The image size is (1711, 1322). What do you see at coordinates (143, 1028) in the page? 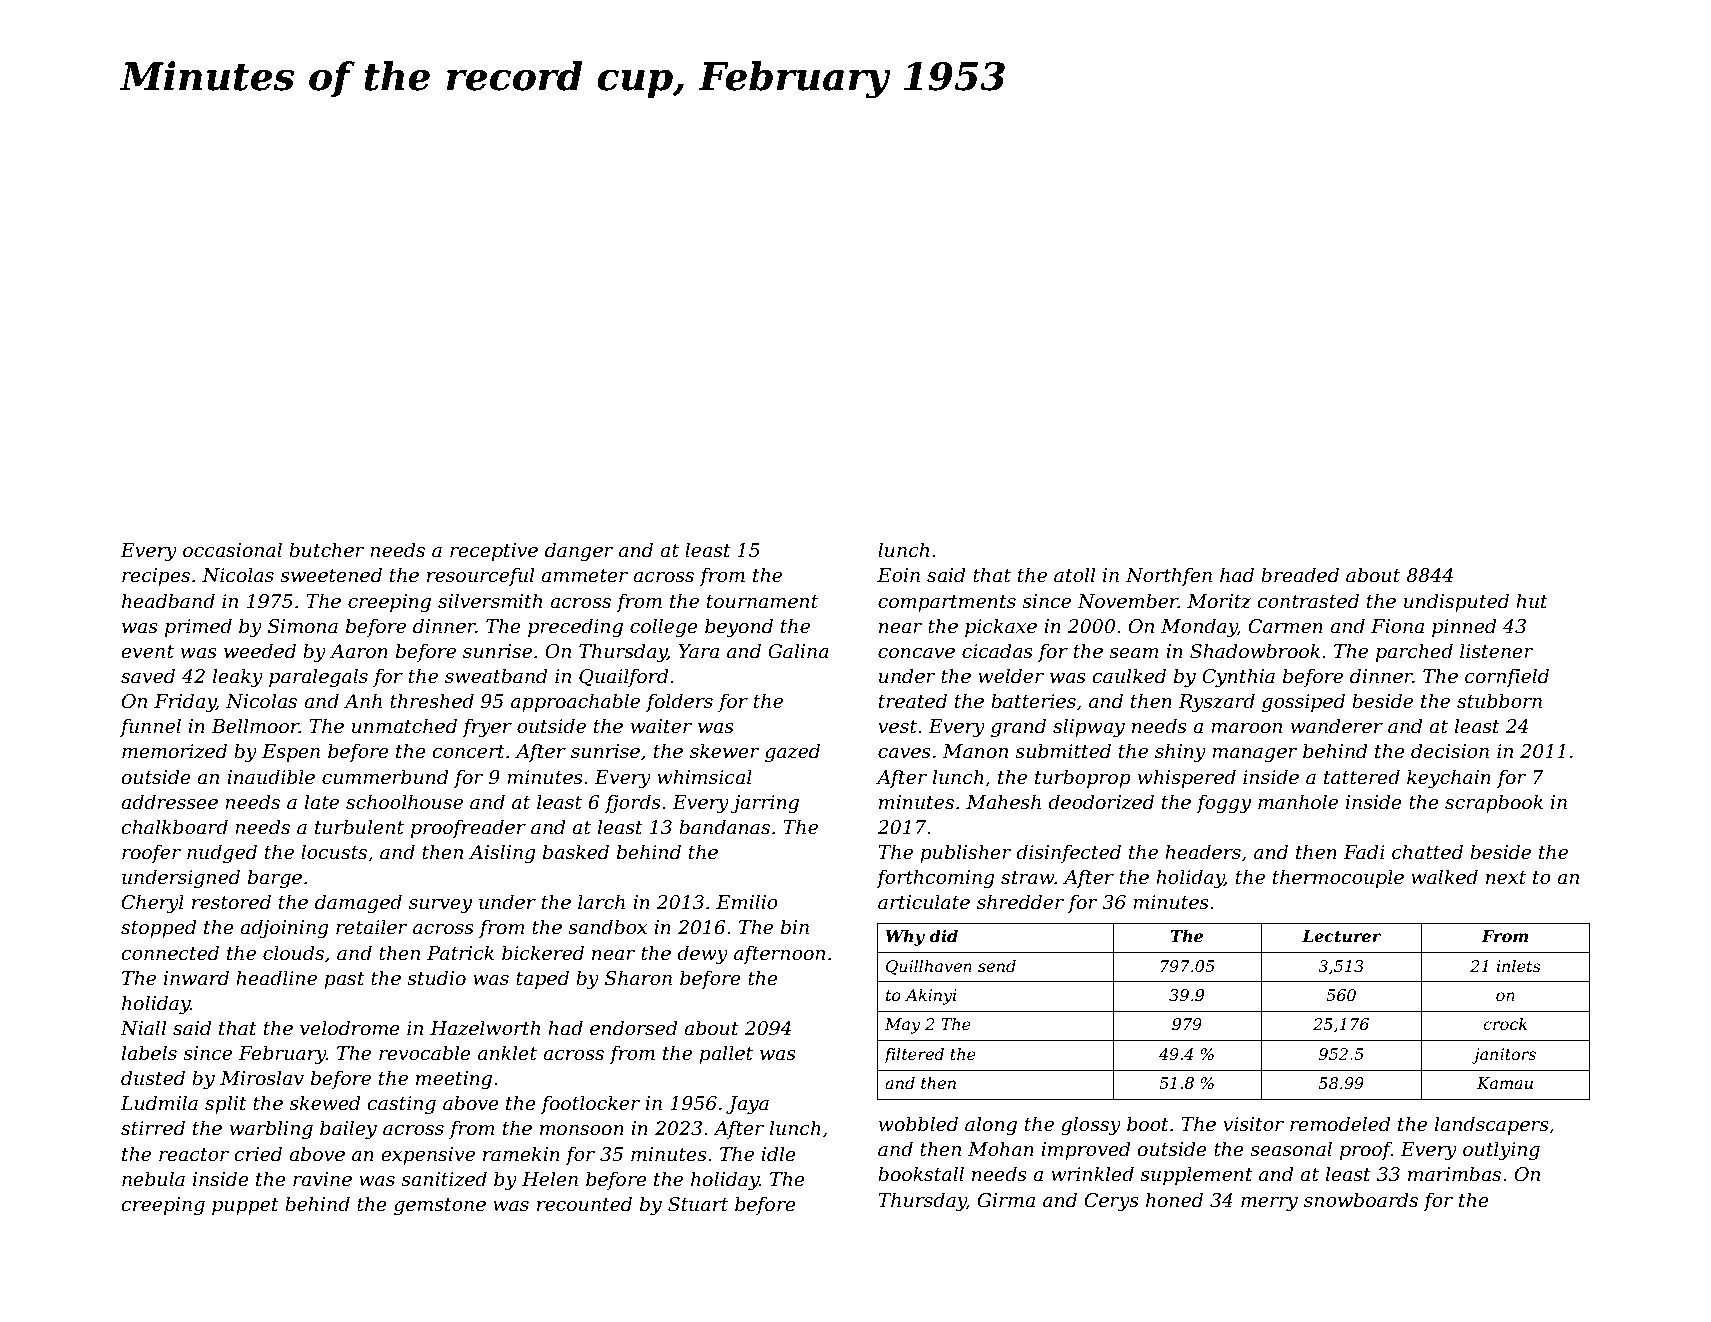
I see `Niall` at bounding box center [143, 1028].
